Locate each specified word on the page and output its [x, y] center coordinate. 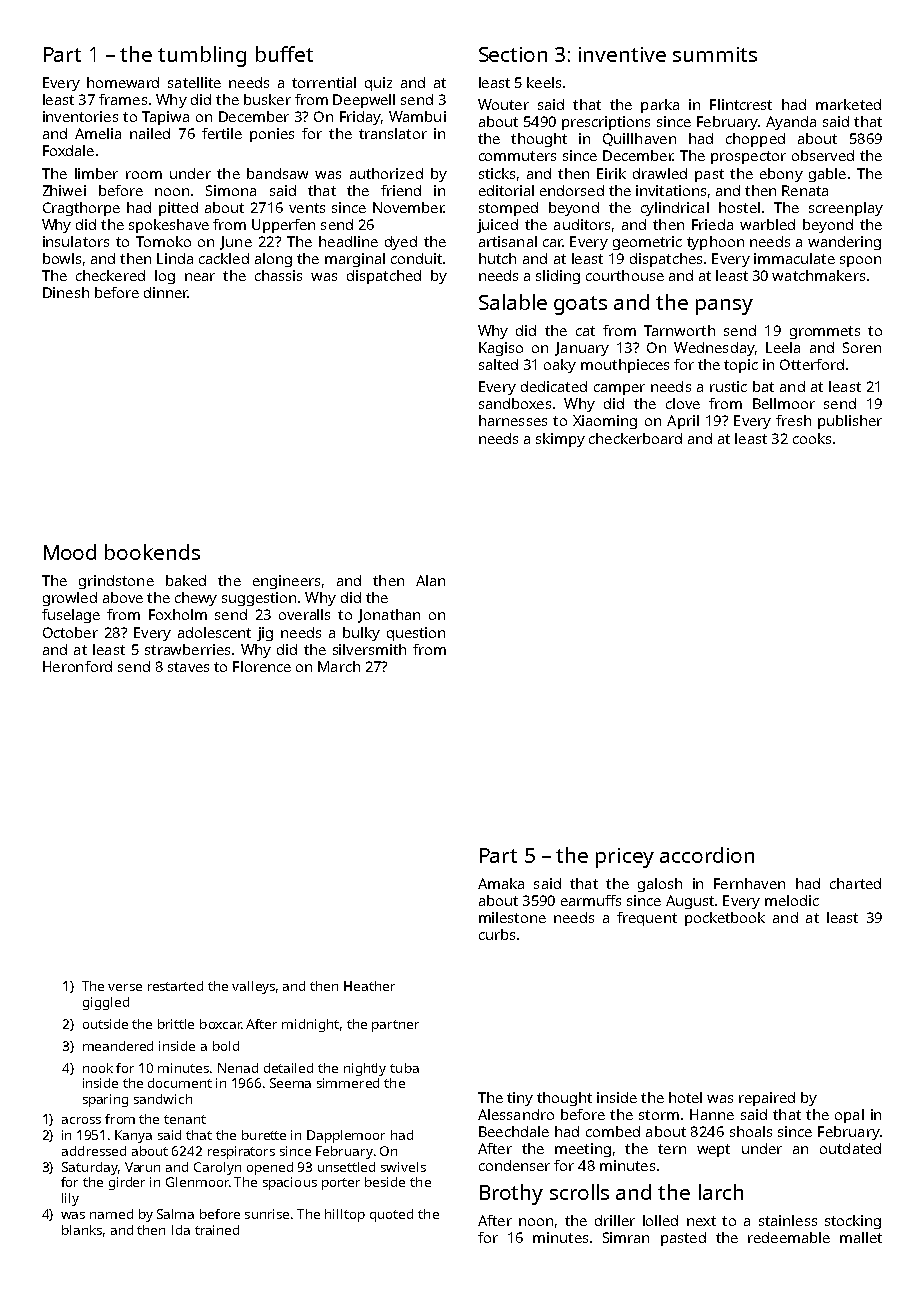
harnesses [513, 420]
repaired [767, 1099]
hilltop [345, 1215]
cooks [812, 438]
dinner [166, 292]
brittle [176, 1024]
